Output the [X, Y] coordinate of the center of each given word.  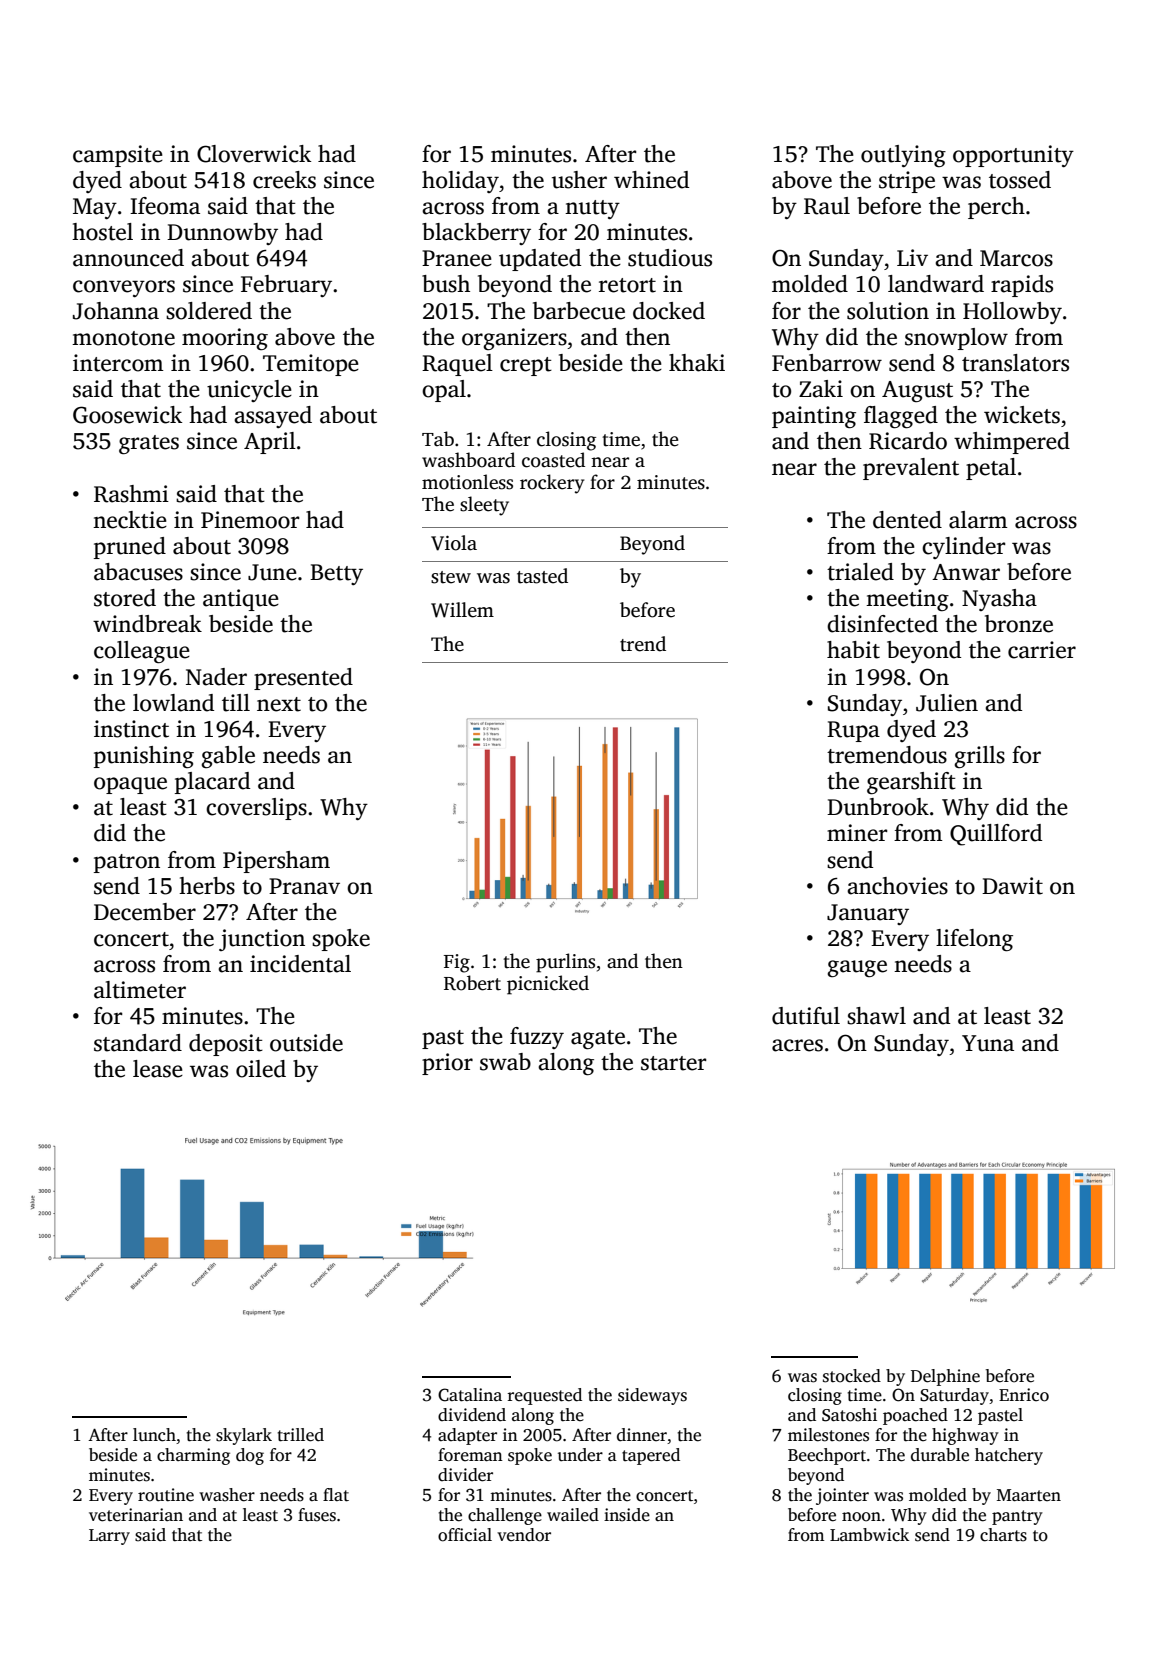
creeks [284, 180]
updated [540, 260]
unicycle [249, 391]
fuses [317, 1515]
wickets [1022, 415]
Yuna [988, 1043]
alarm [978, 520]
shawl [876, 1016]
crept [526, 366]
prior [447, 1064]
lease [158, 1069]
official [465, 1535]
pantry [1017, 1517]
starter [673, 1063]
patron [127, 863]
